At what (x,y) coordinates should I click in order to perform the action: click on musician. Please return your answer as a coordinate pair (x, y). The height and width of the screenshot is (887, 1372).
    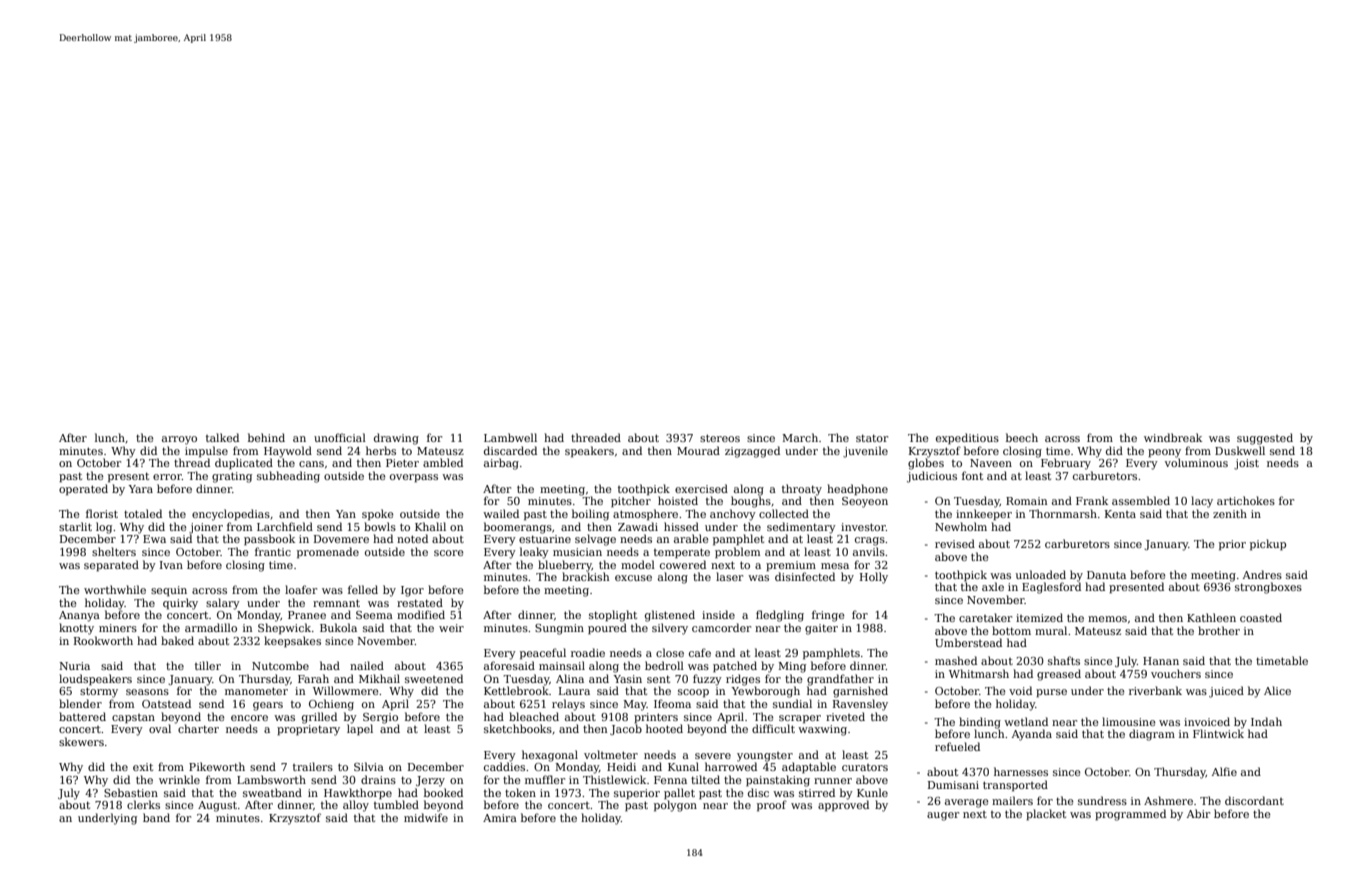
    Looking at the image, I should click on (577, 552).
